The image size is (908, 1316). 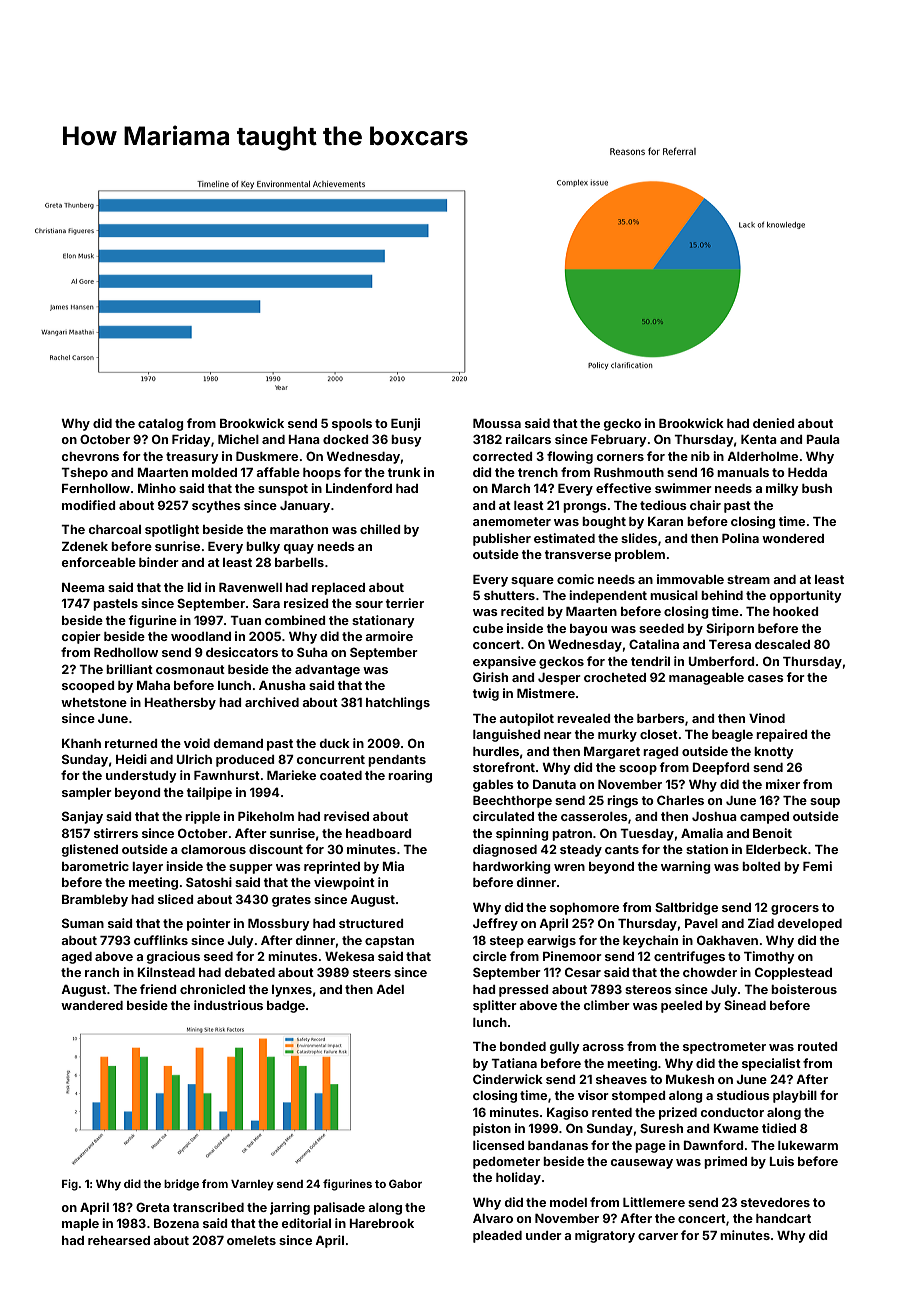 I want to click on demand, so click(x=238, y=743).
